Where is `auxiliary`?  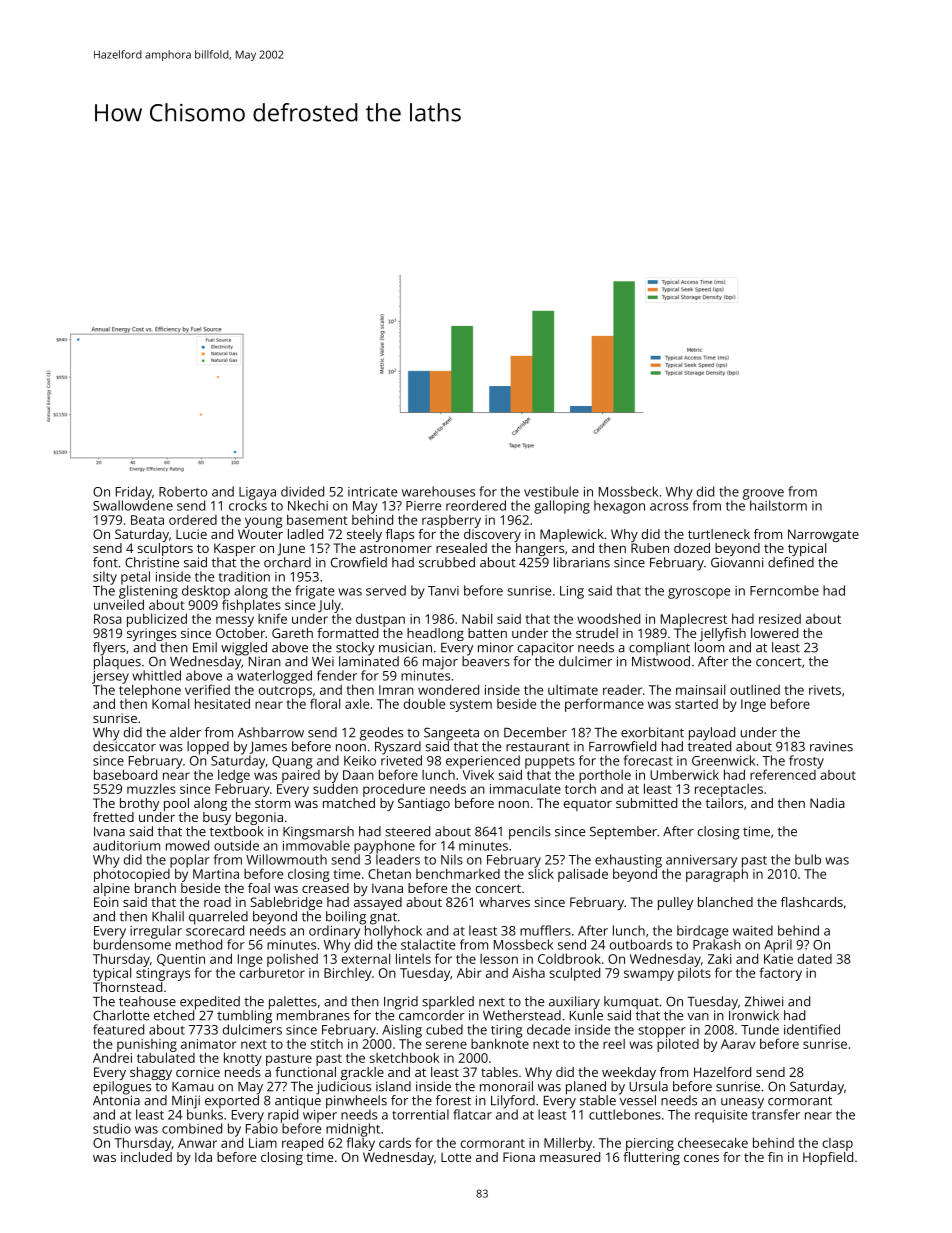
auxiliary is located at coordinates (574, 1003).
